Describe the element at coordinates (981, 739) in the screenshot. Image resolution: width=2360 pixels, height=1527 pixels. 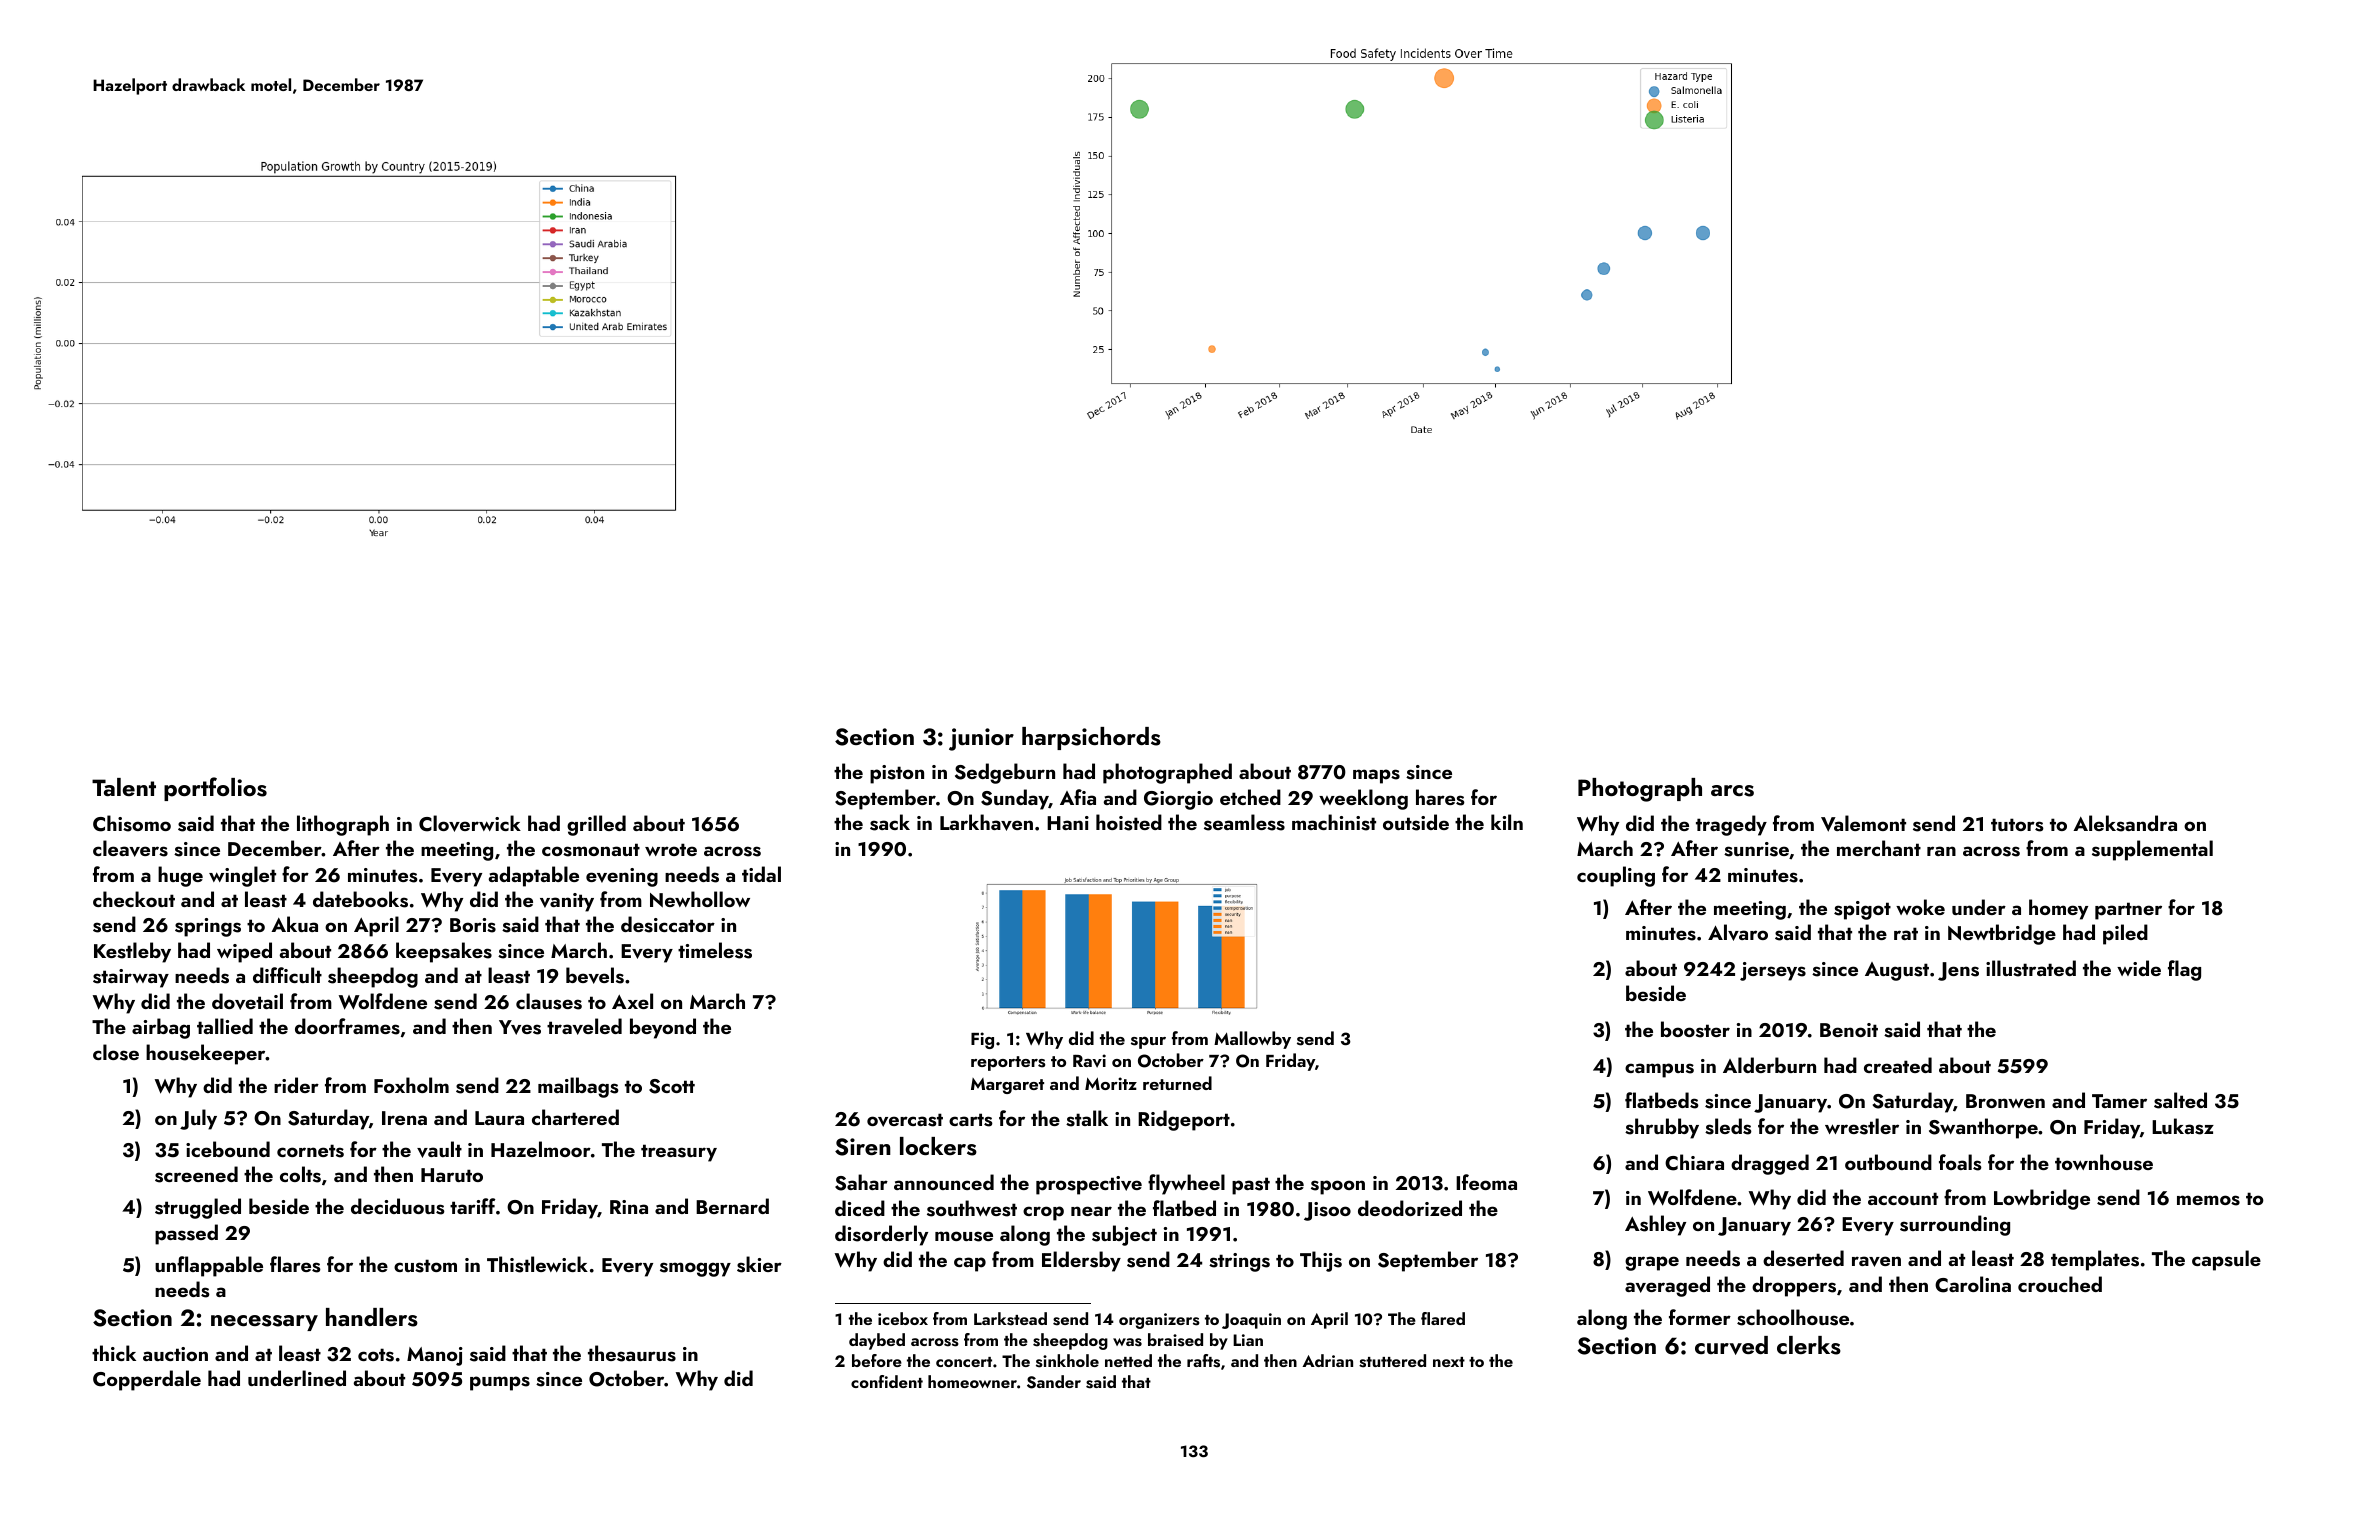
I see `junior` at that location.
